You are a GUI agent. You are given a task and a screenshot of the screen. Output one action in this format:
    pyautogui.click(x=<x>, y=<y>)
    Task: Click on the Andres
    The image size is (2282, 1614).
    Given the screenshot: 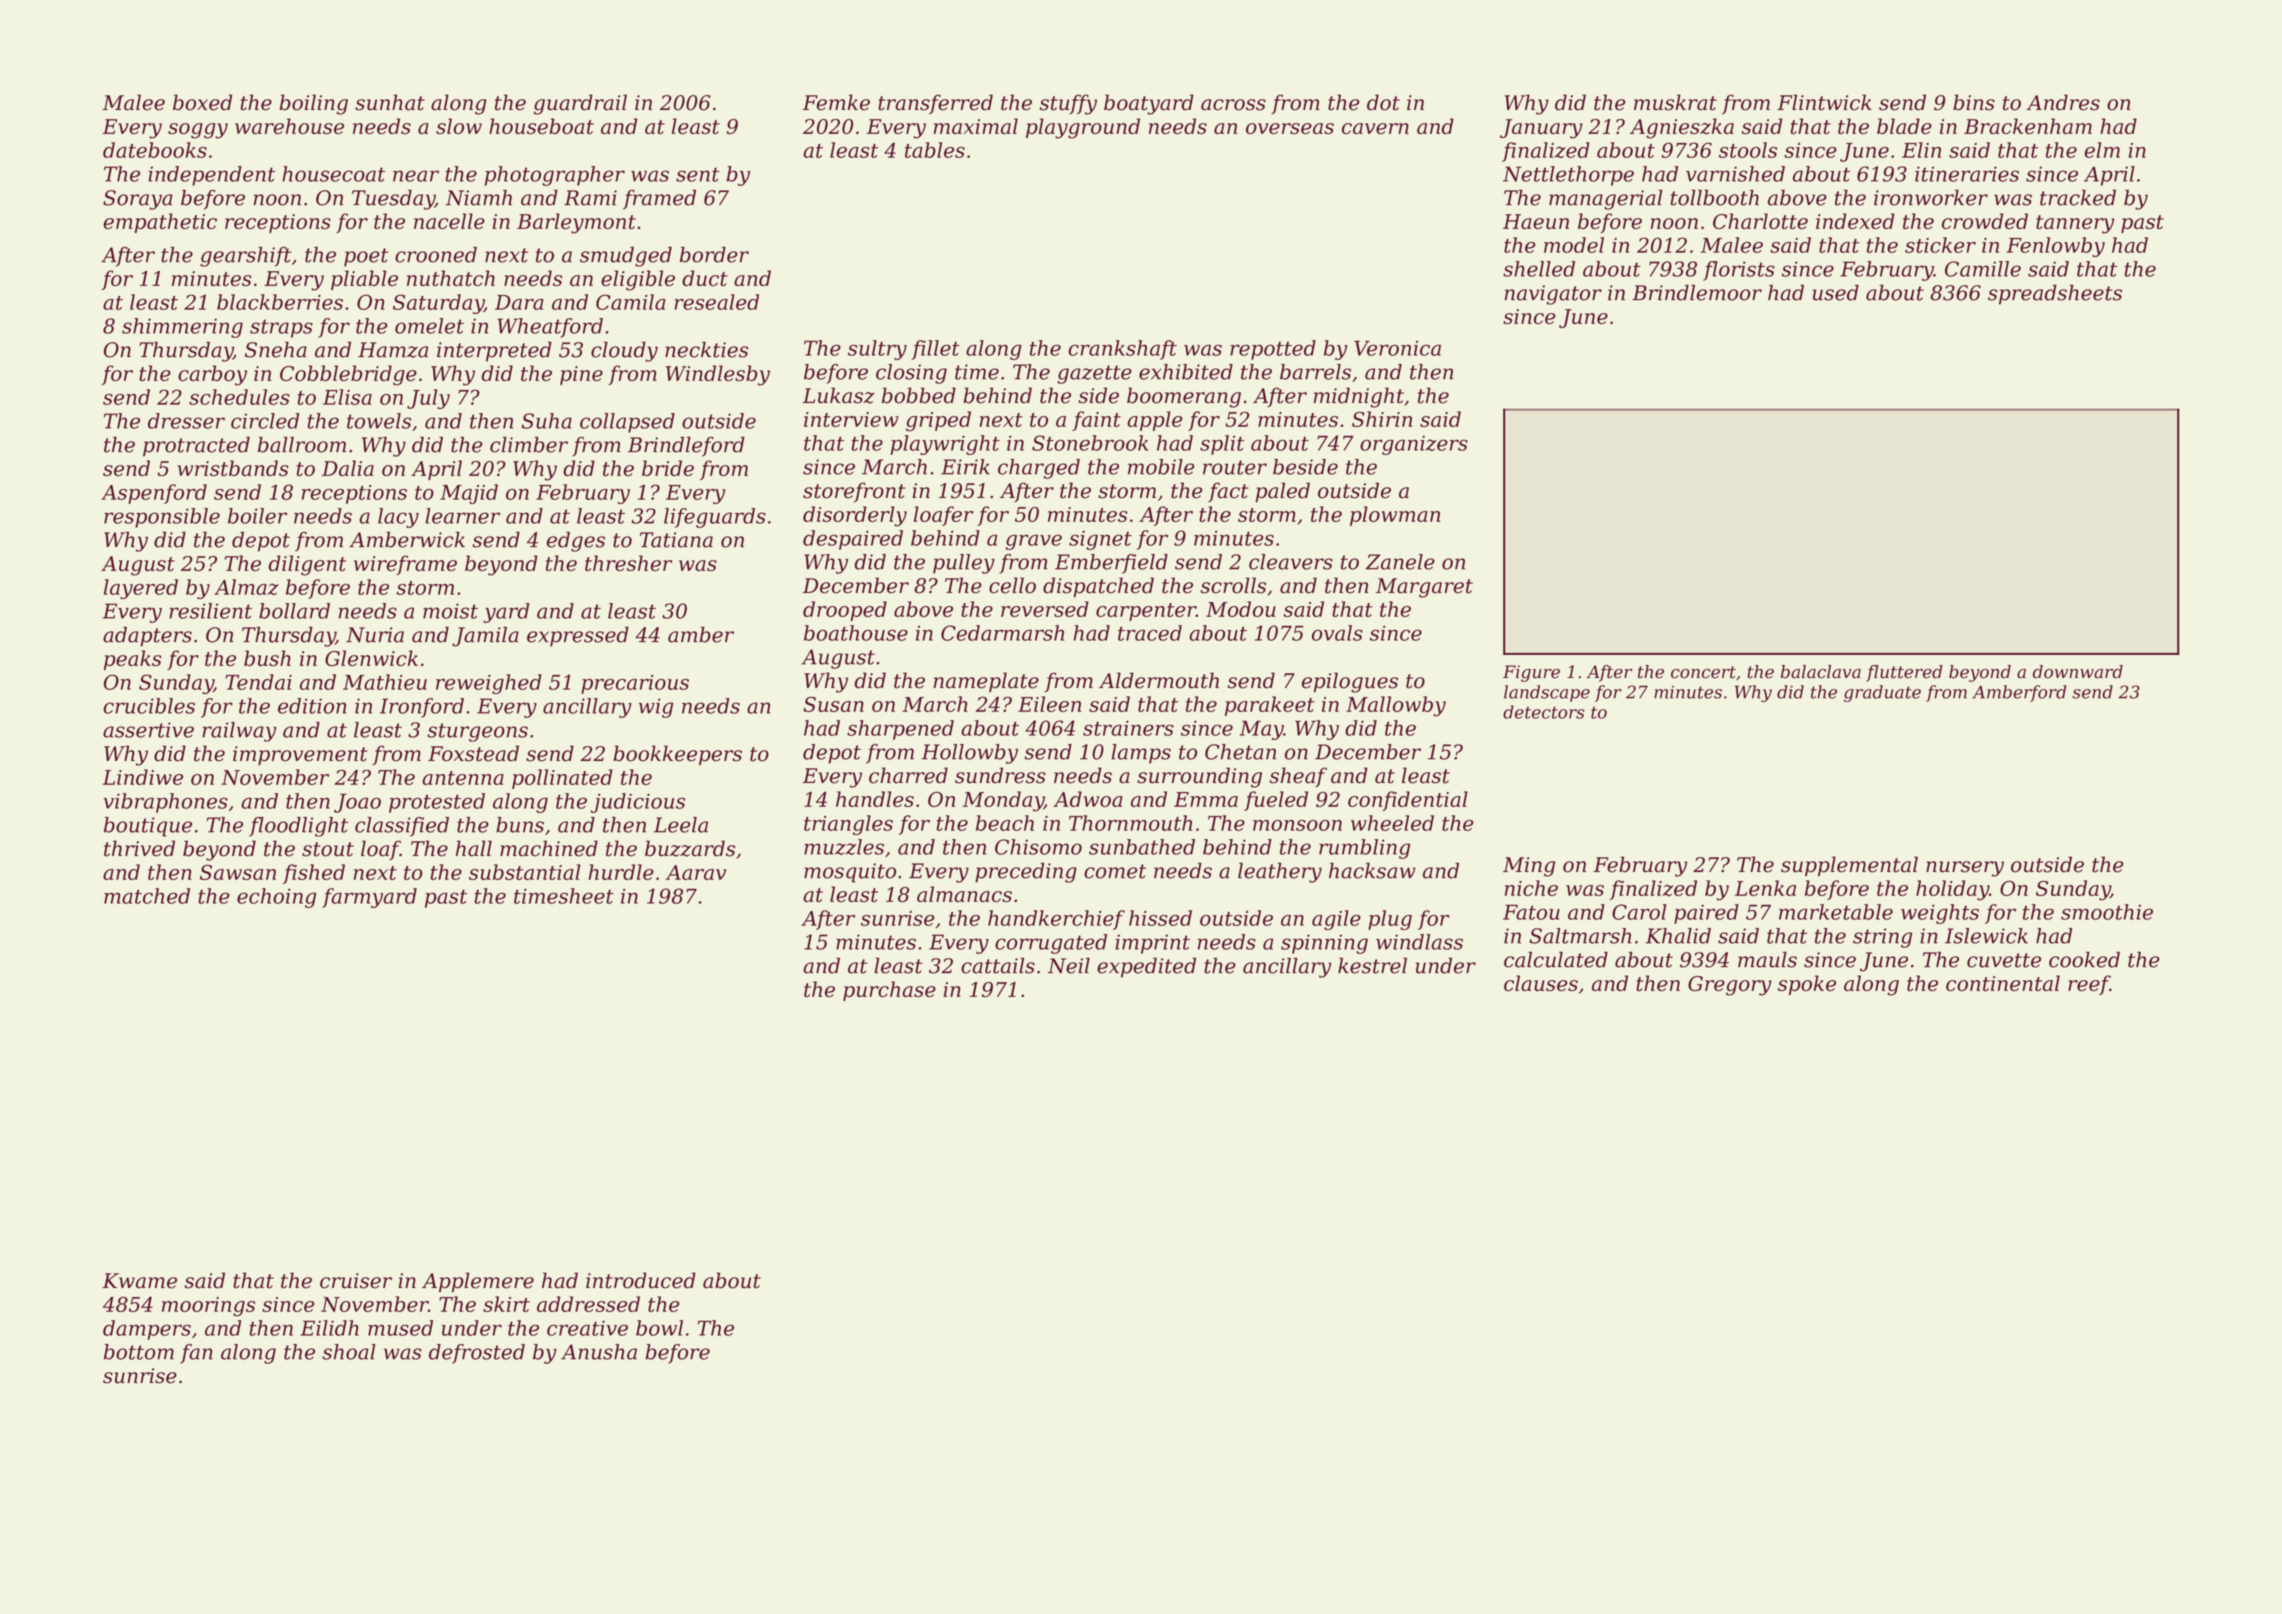 What is the action you would take?
    pyautogui.click(x=2063, y=102)
